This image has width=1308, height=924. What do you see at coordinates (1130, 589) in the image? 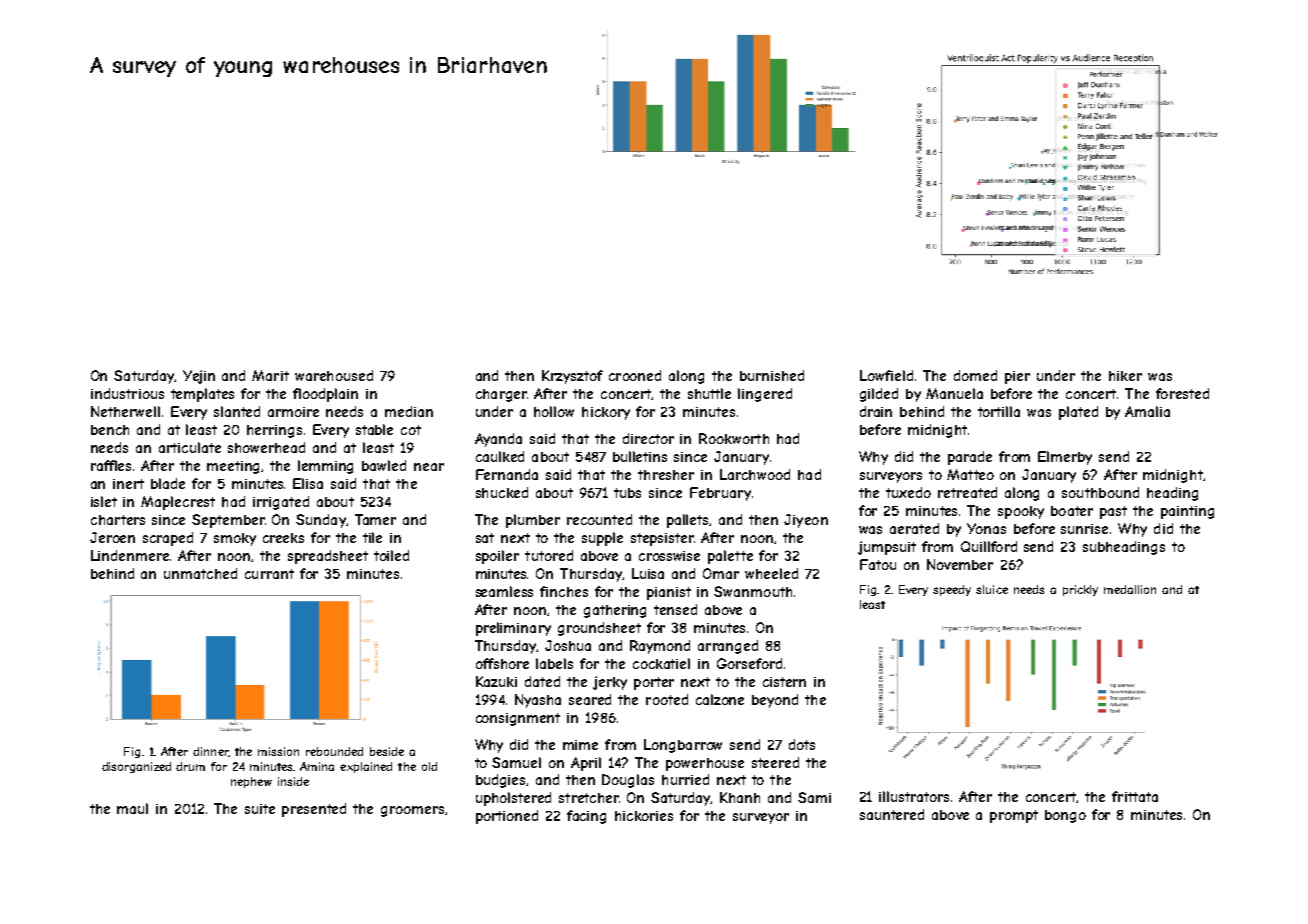
I see `medallion` at bounding box center [1130, 589].
